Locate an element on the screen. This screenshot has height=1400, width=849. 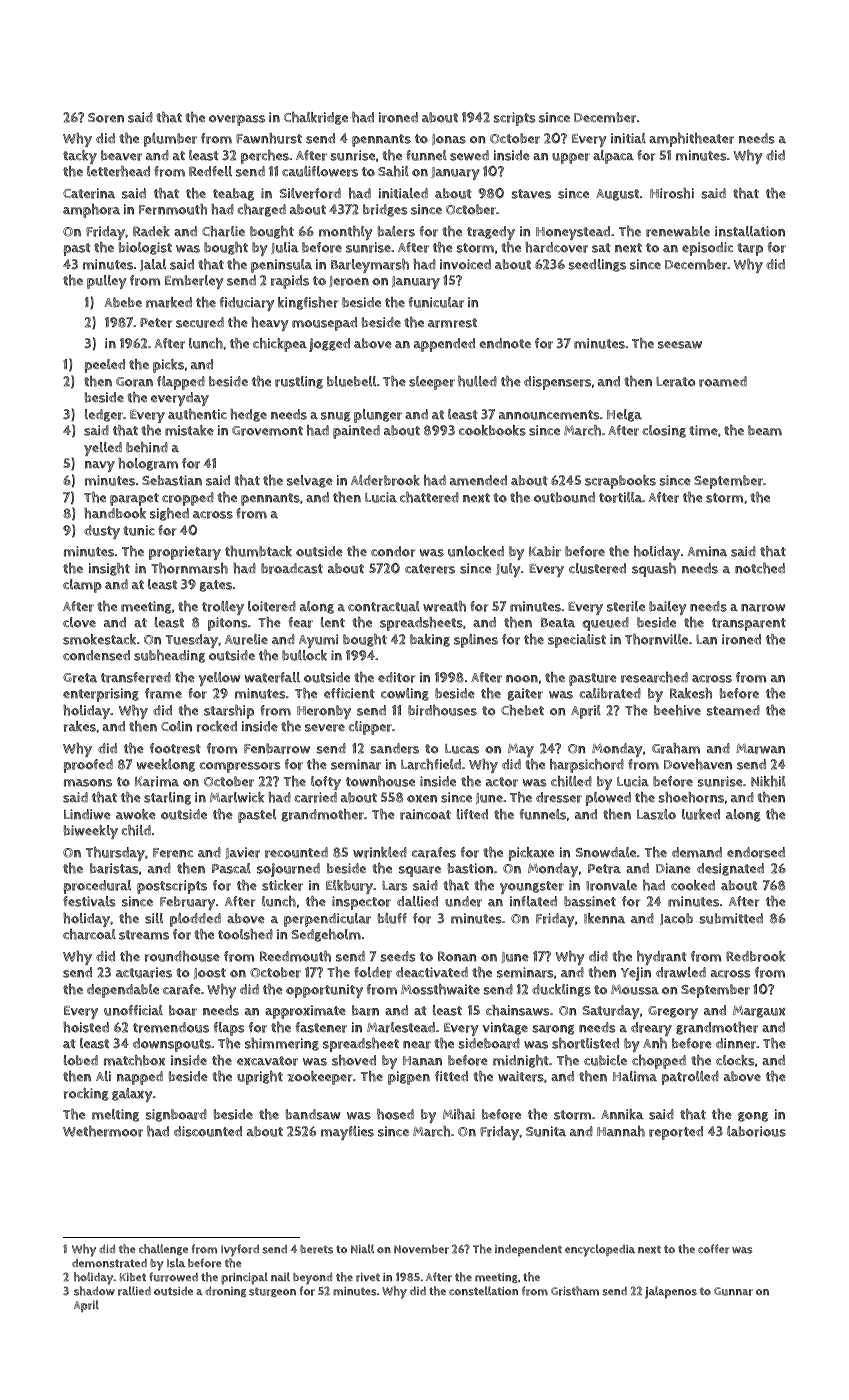
shadow is located at coordinates (94, 1291).
